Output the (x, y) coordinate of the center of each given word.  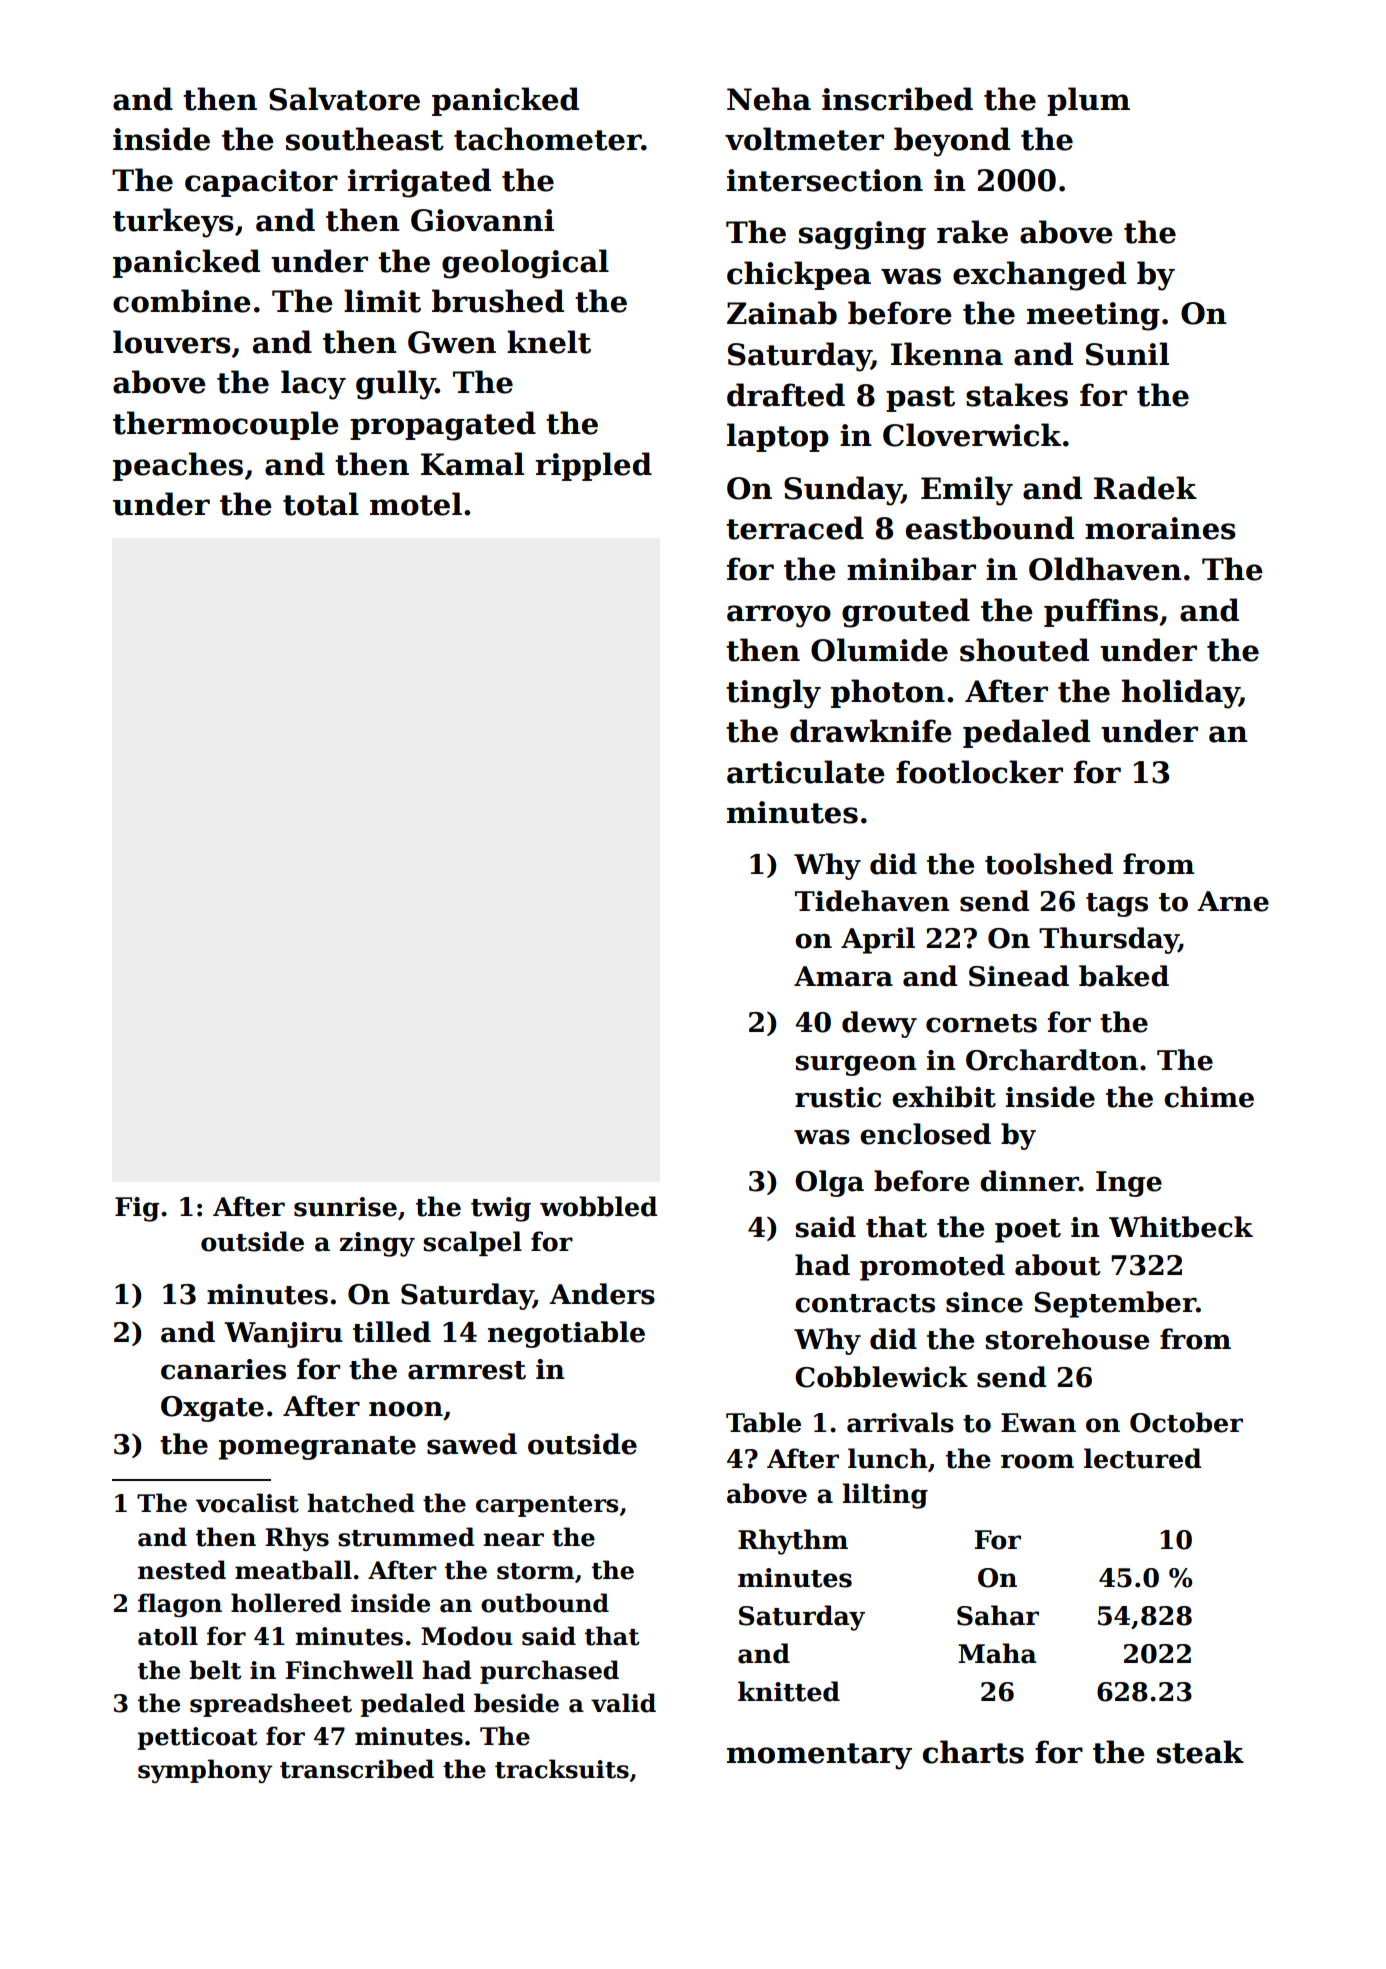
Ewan (1038, 1423)
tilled (392, 1332)
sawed (472, 1444)
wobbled (598, 1206)
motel (416, 504)
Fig (137, 1209)
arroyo (779, 616)
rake (972, 232)
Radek (1145, 488)
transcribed (357, 1769)
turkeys (173, 223)
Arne (1233, 901)
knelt (549, 342)
